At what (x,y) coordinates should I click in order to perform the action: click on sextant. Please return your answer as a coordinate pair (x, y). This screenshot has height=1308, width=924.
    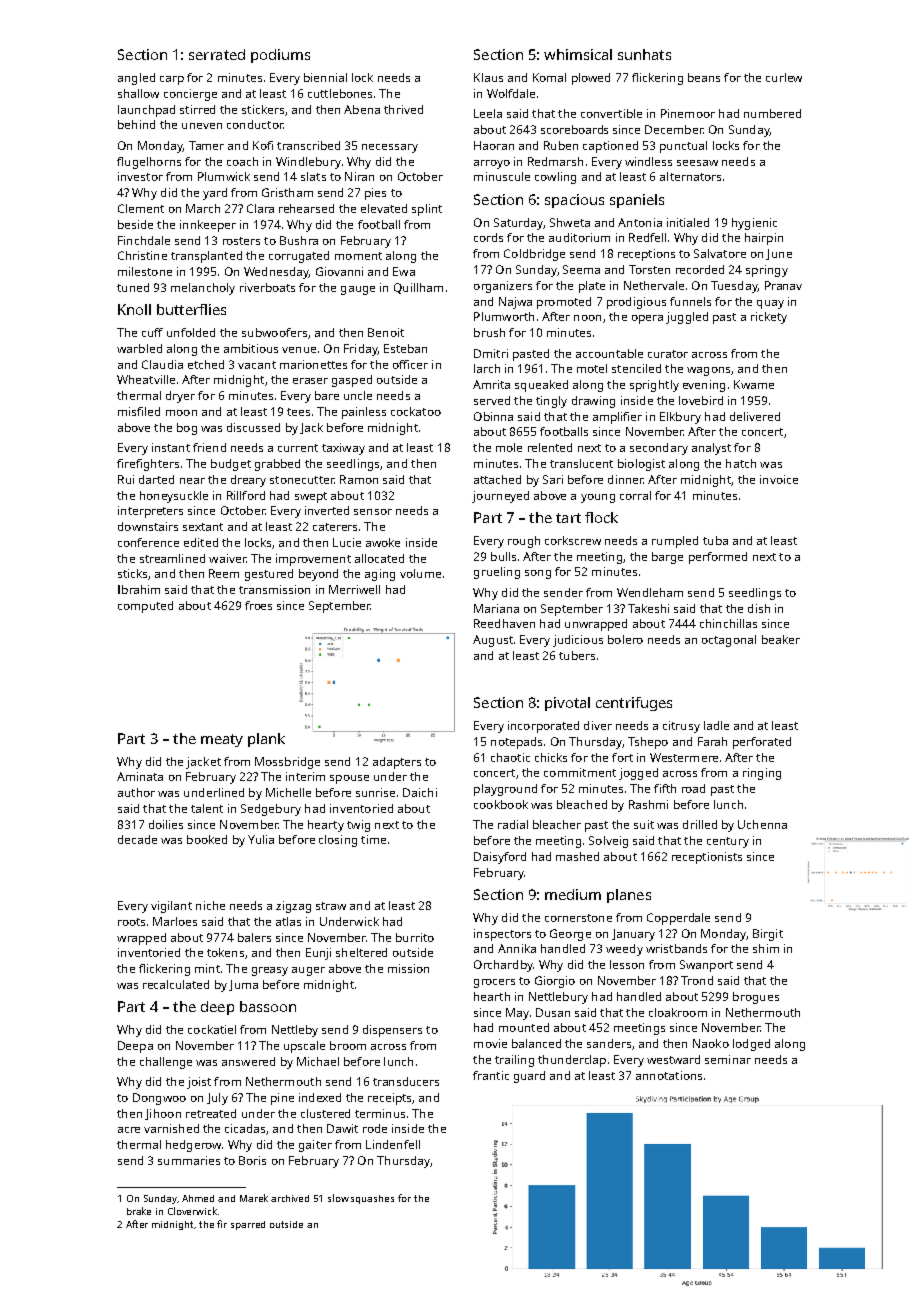
    Looking at the image, I should click on (203, 527).
